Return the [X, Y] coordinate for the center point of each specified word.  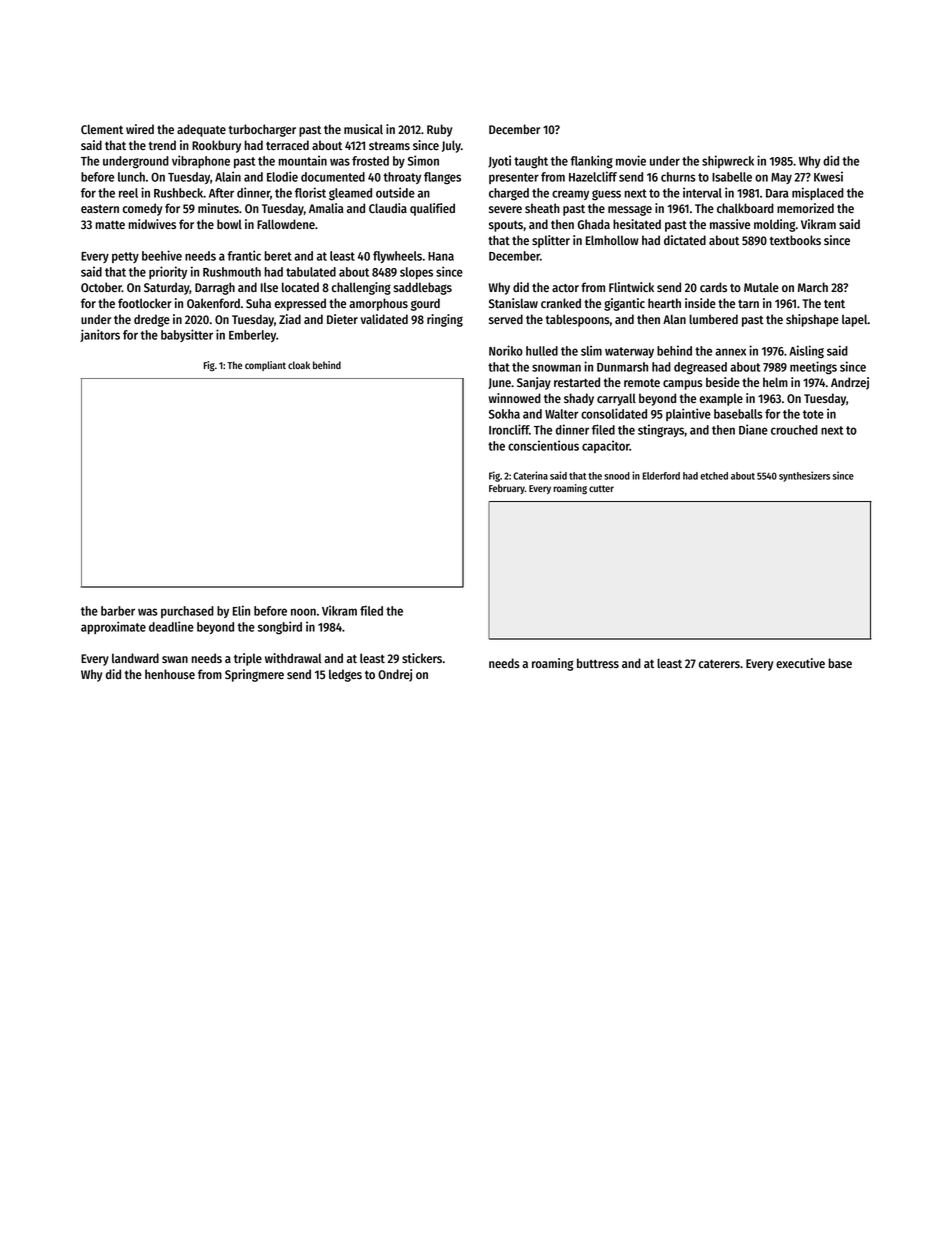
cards [713, 287]
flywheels [397, 257]
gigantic [624, 304]
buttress [598, 663]
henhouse [170, 674]
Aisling [806, 352]
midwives [152, 224]
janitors [100, 335]
